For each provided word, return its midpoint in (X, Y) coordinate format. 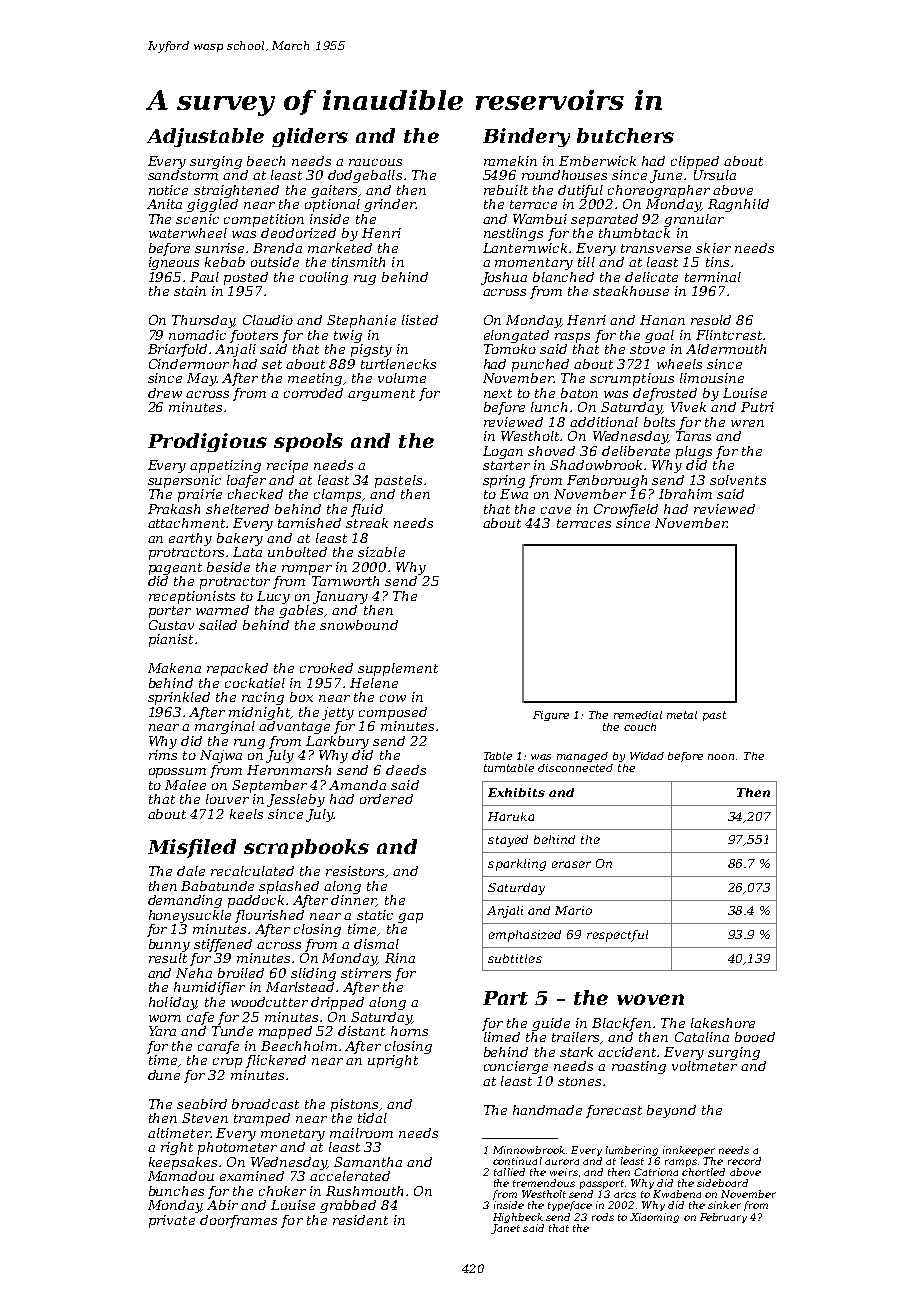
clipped (695, 162)
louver (227, 799)
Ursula (715, 175)
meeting (315, 379)
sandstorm (183, 175)
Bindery (526, 137)
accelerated (350, 1176)
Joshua (504, 278)
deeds (406, 770)
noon (721, 757)
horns (409, 1031)
